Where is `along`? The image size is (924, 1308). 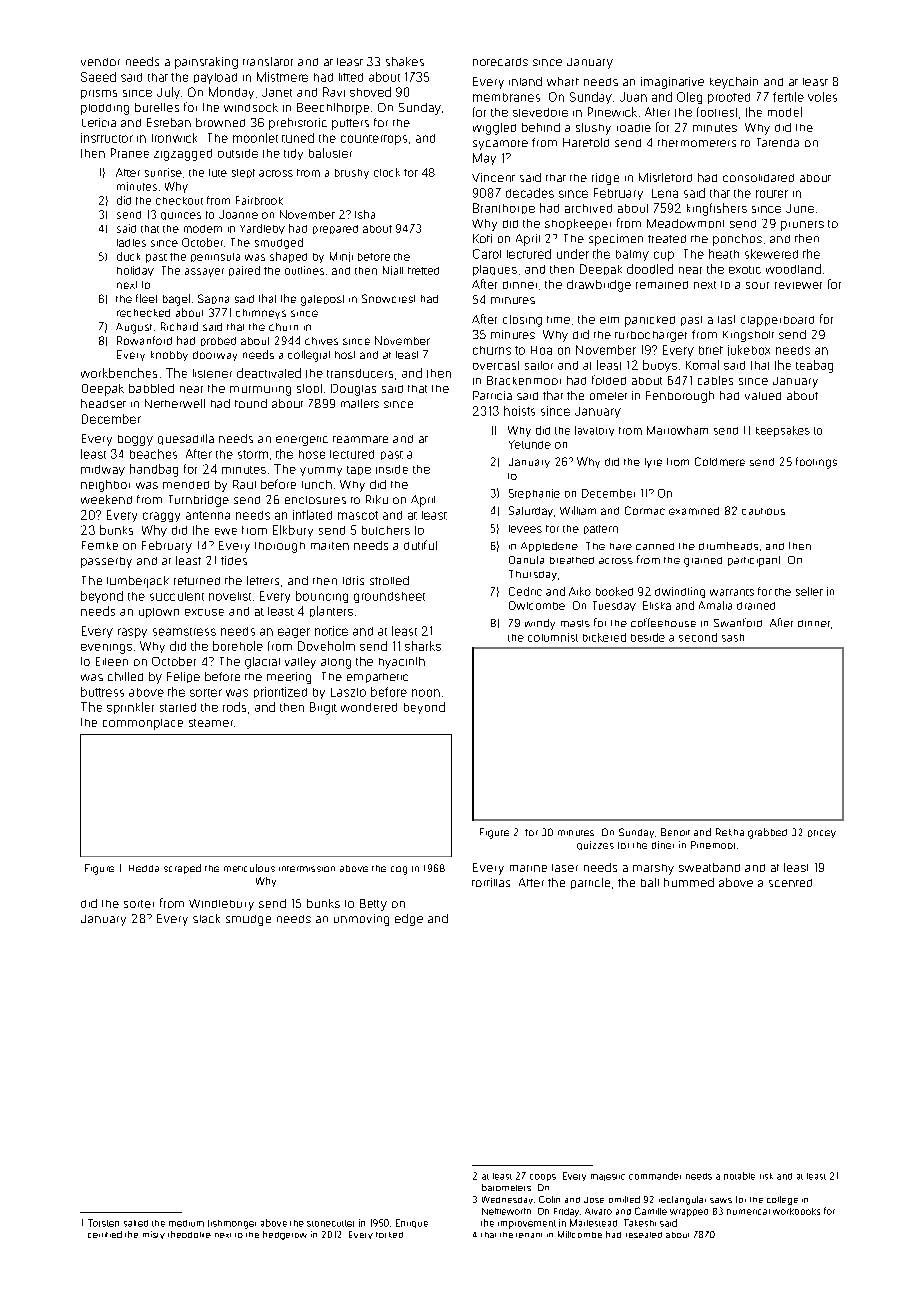
along is located at coordinates (336, 663).
